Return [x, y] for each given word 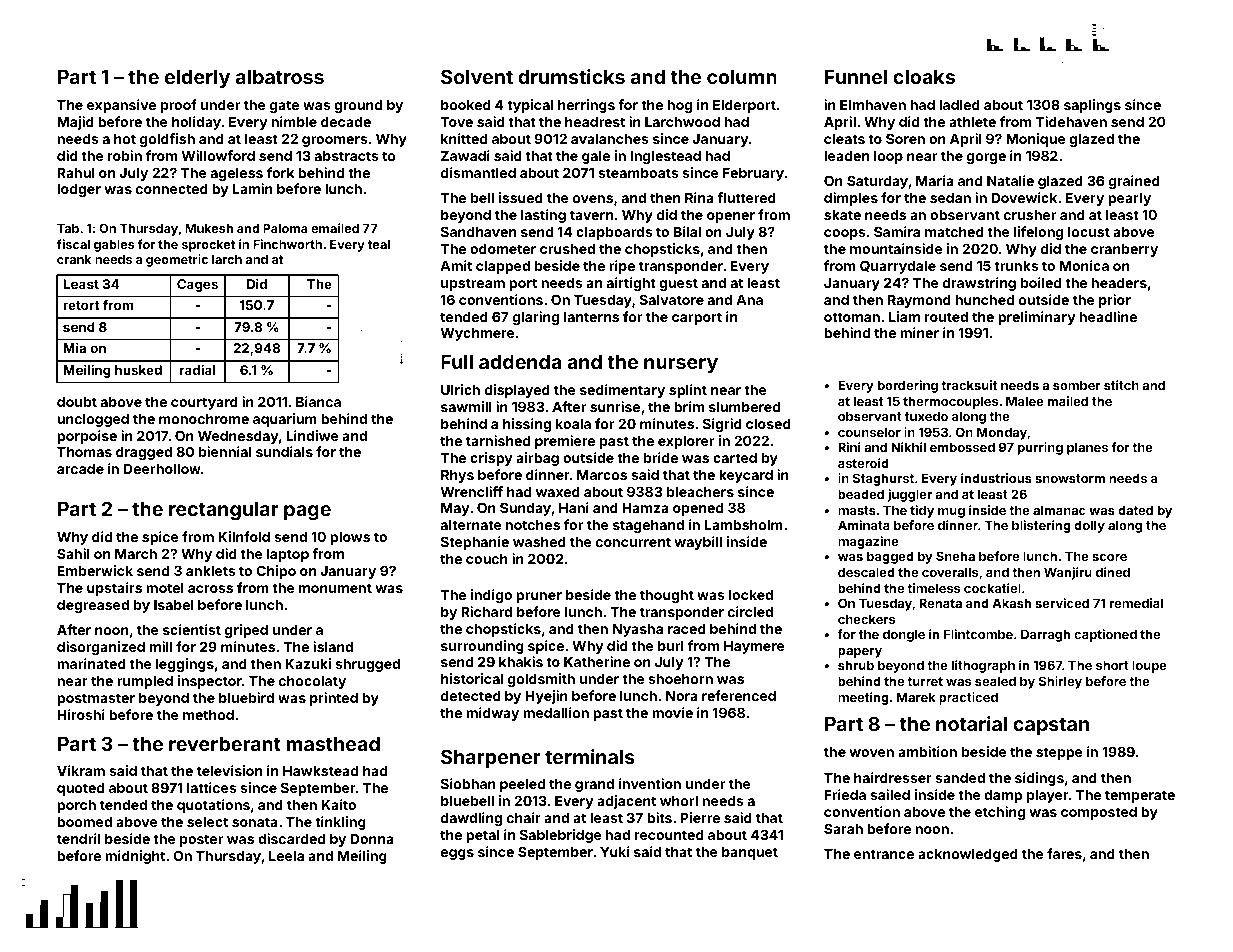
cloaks [924, 76]
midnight [135, 857]
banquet [750, 853]
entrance [884, 854]
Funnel [856, 76]
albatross [280, 76]
